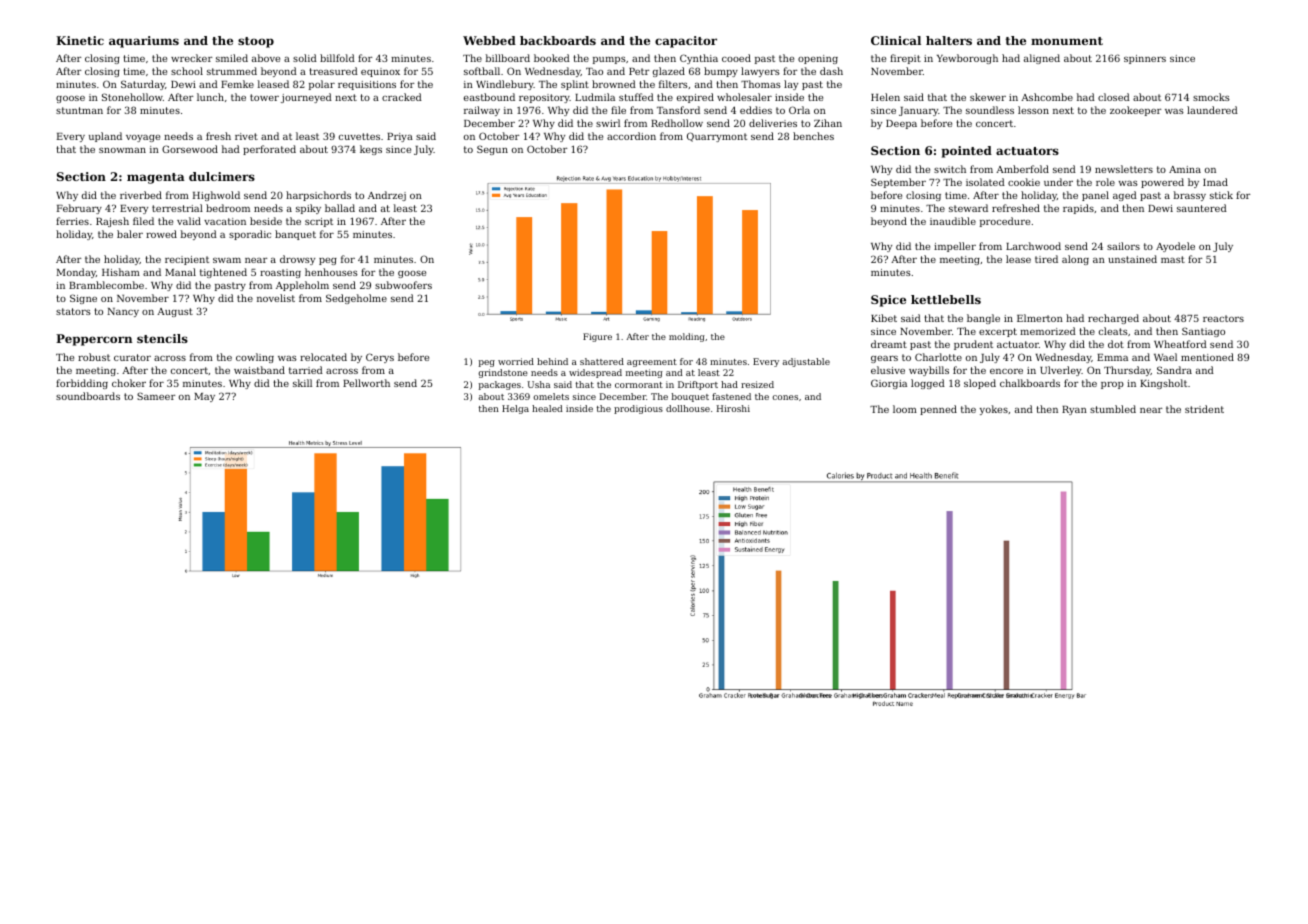 This image has height=924, width=1308. Describe the element at coordinates (1163, 384) in the image. I see `Kingsholt` at that location.
